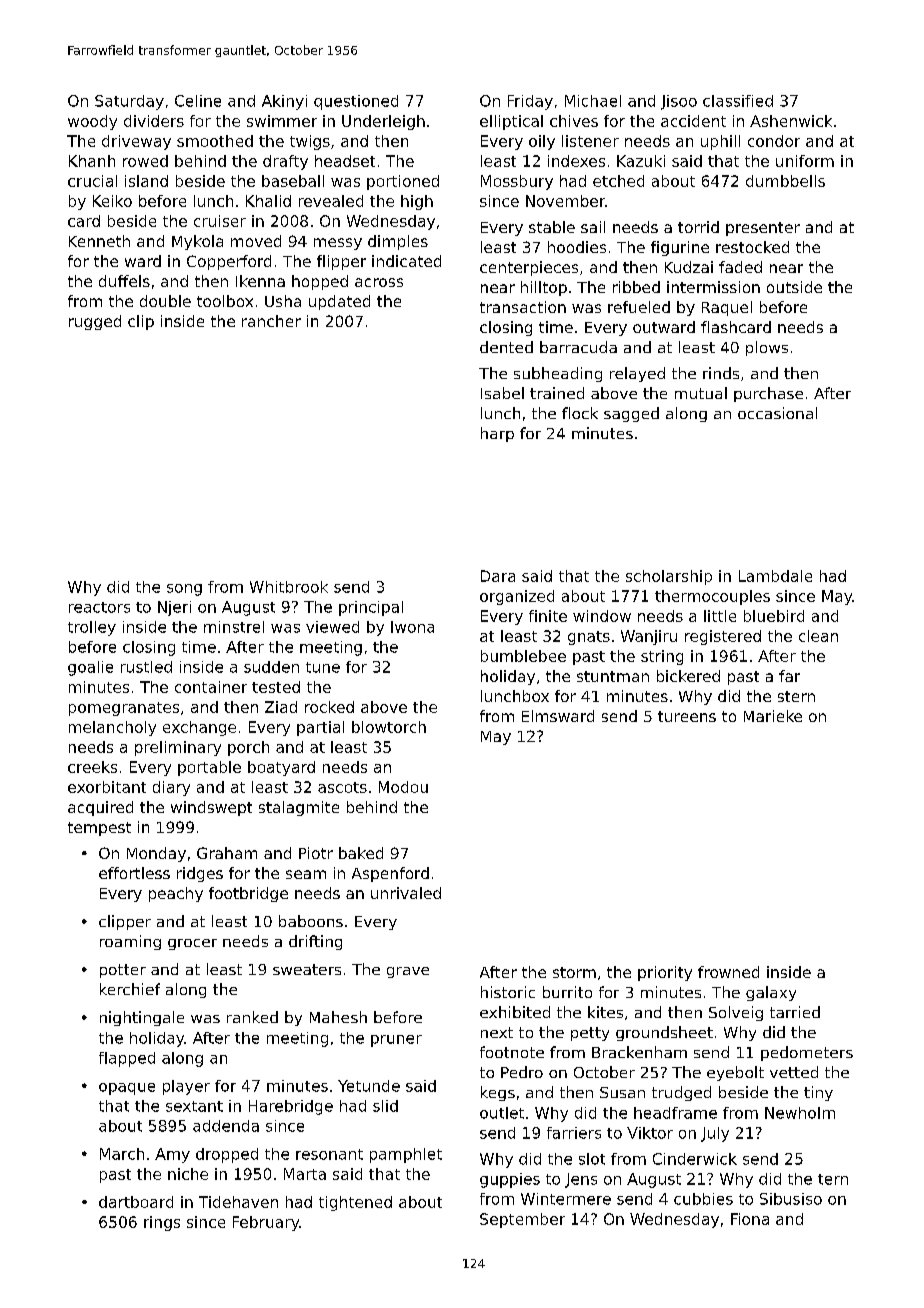 This image has height=1308, width=924. What do you see at coordinates (211, 687) in the image?
I see `container` at bounding box center [211, 687].
